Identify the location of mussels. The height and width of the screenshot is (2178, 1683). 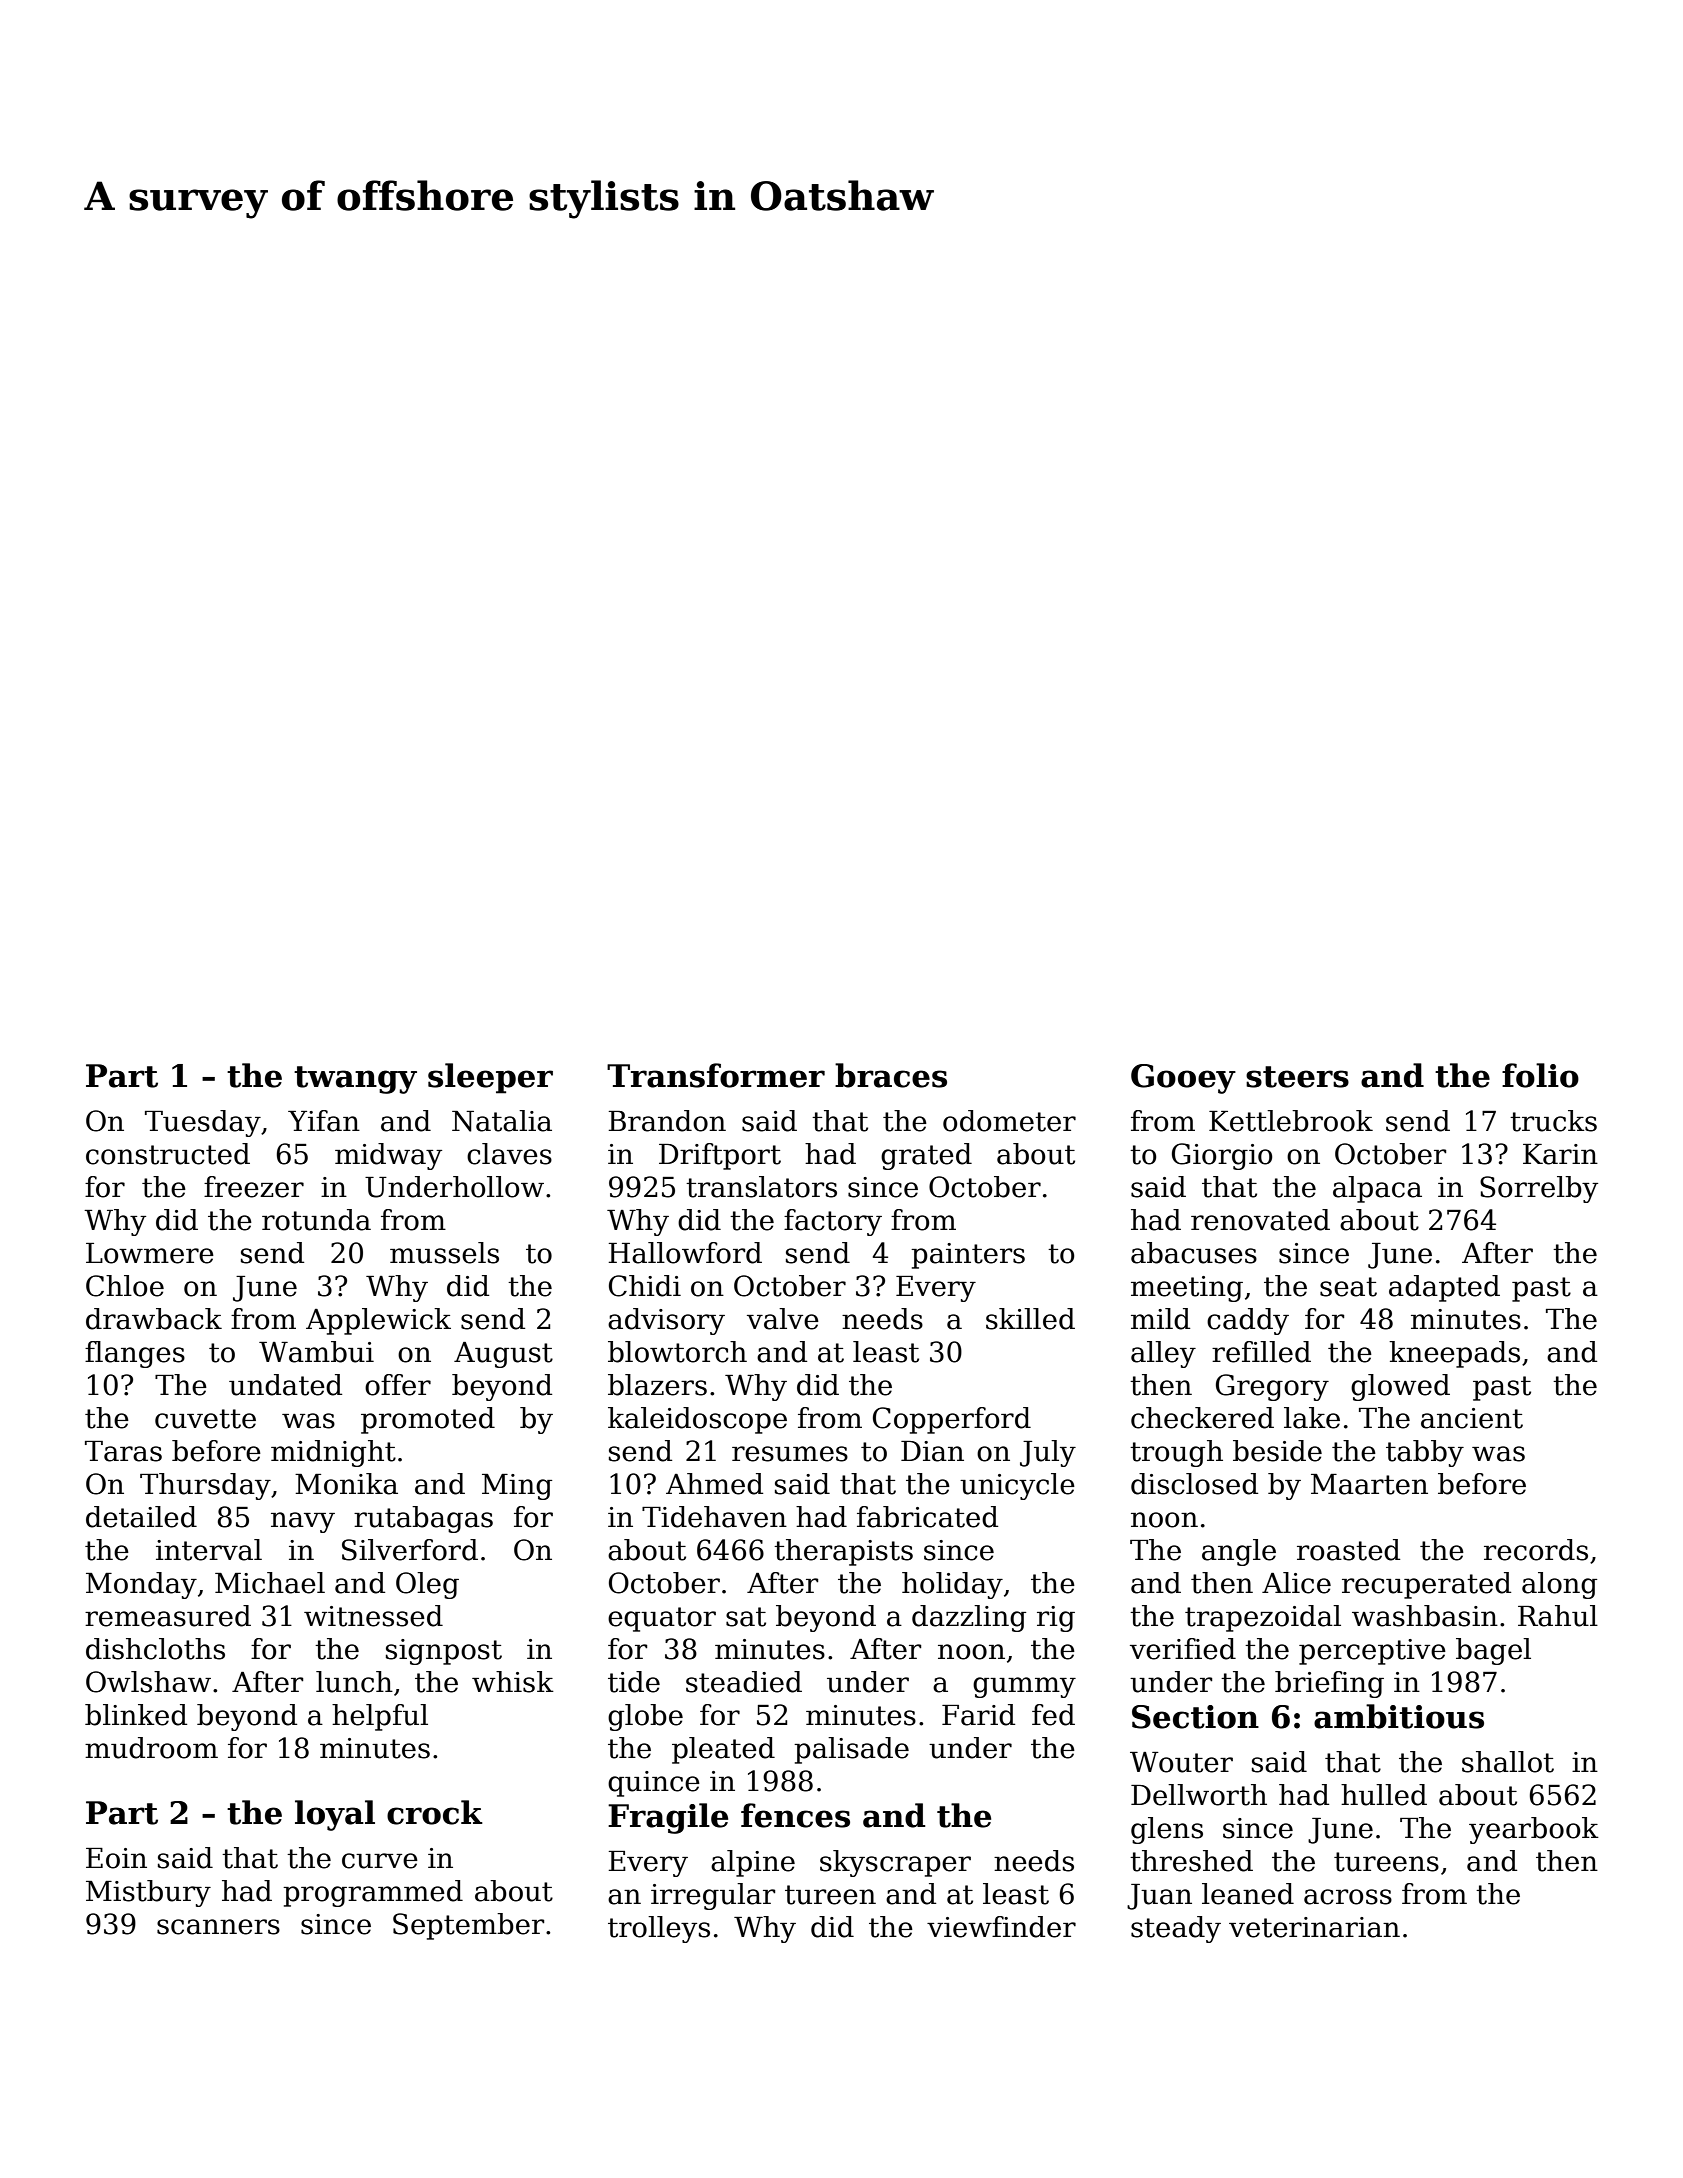
(444, 1253).
